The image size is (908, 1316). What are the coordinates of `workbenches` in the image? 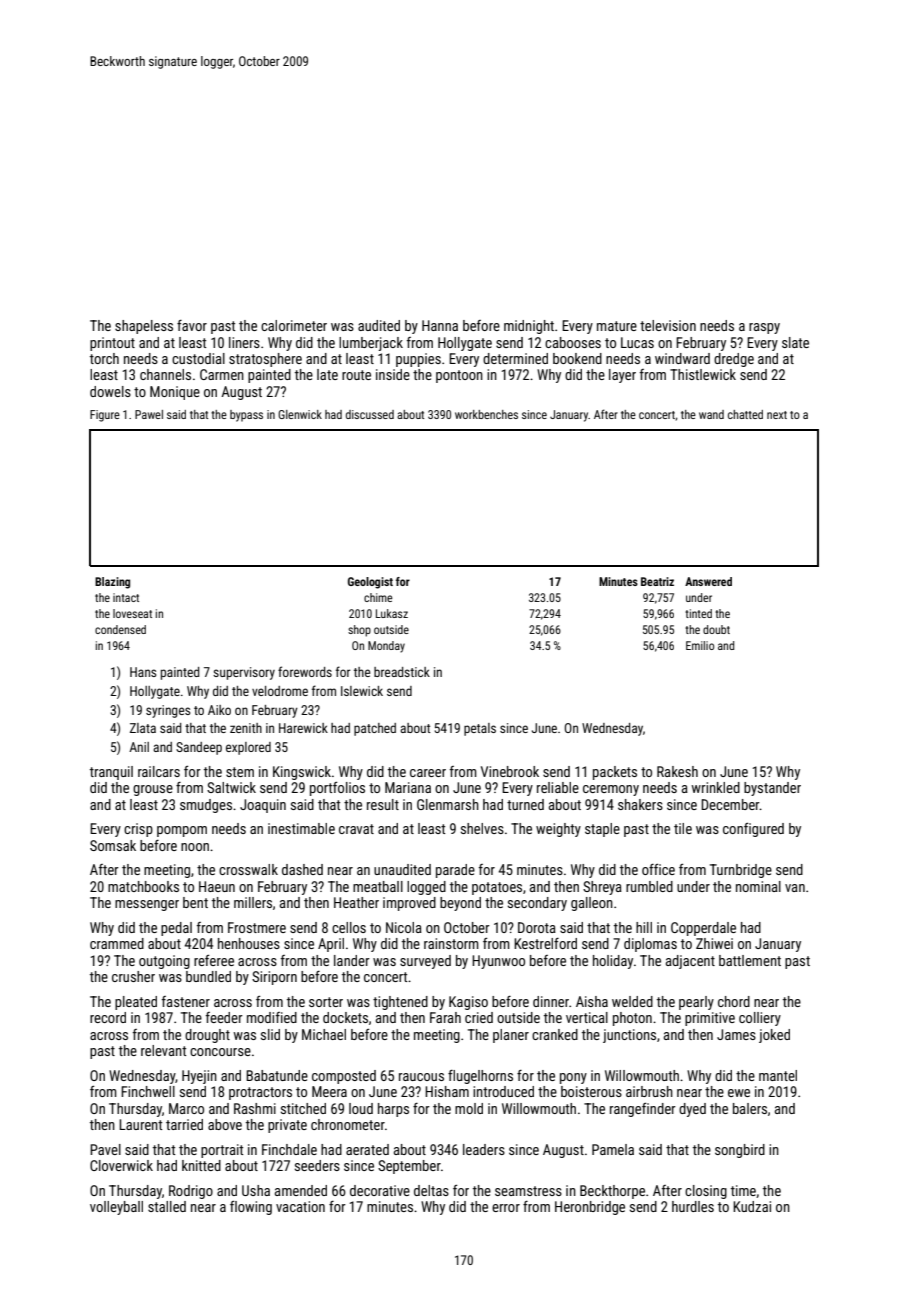 It's located at (486, 414).
